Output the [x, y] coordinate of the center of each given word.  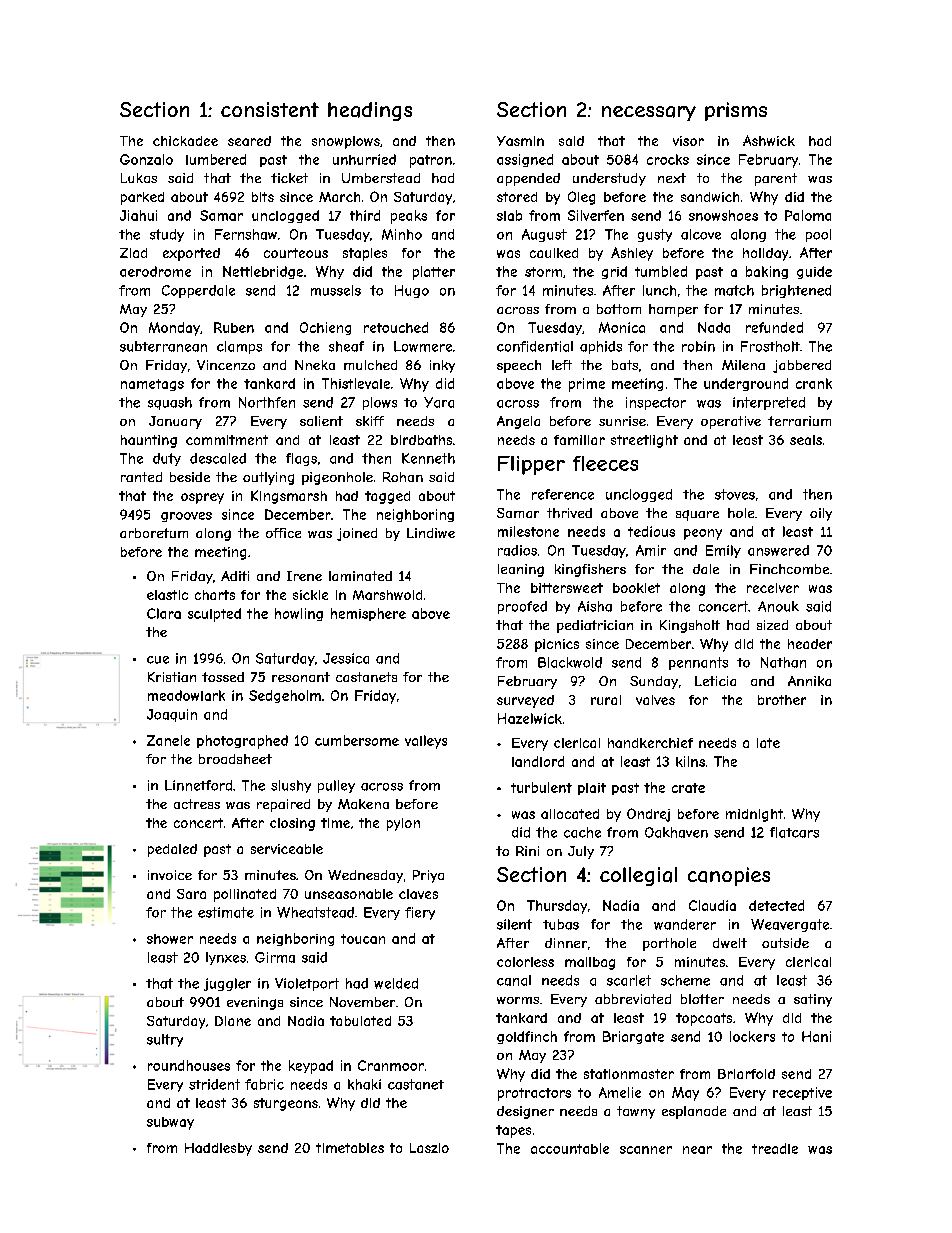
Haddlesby [218, 1149]
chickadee [185, 141]
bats [625, 365]
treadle [775, 1148]
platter [434, 273]
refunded [774, 327]
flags [301, 459]
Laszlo [429, 1148]
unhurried [364, 159]
